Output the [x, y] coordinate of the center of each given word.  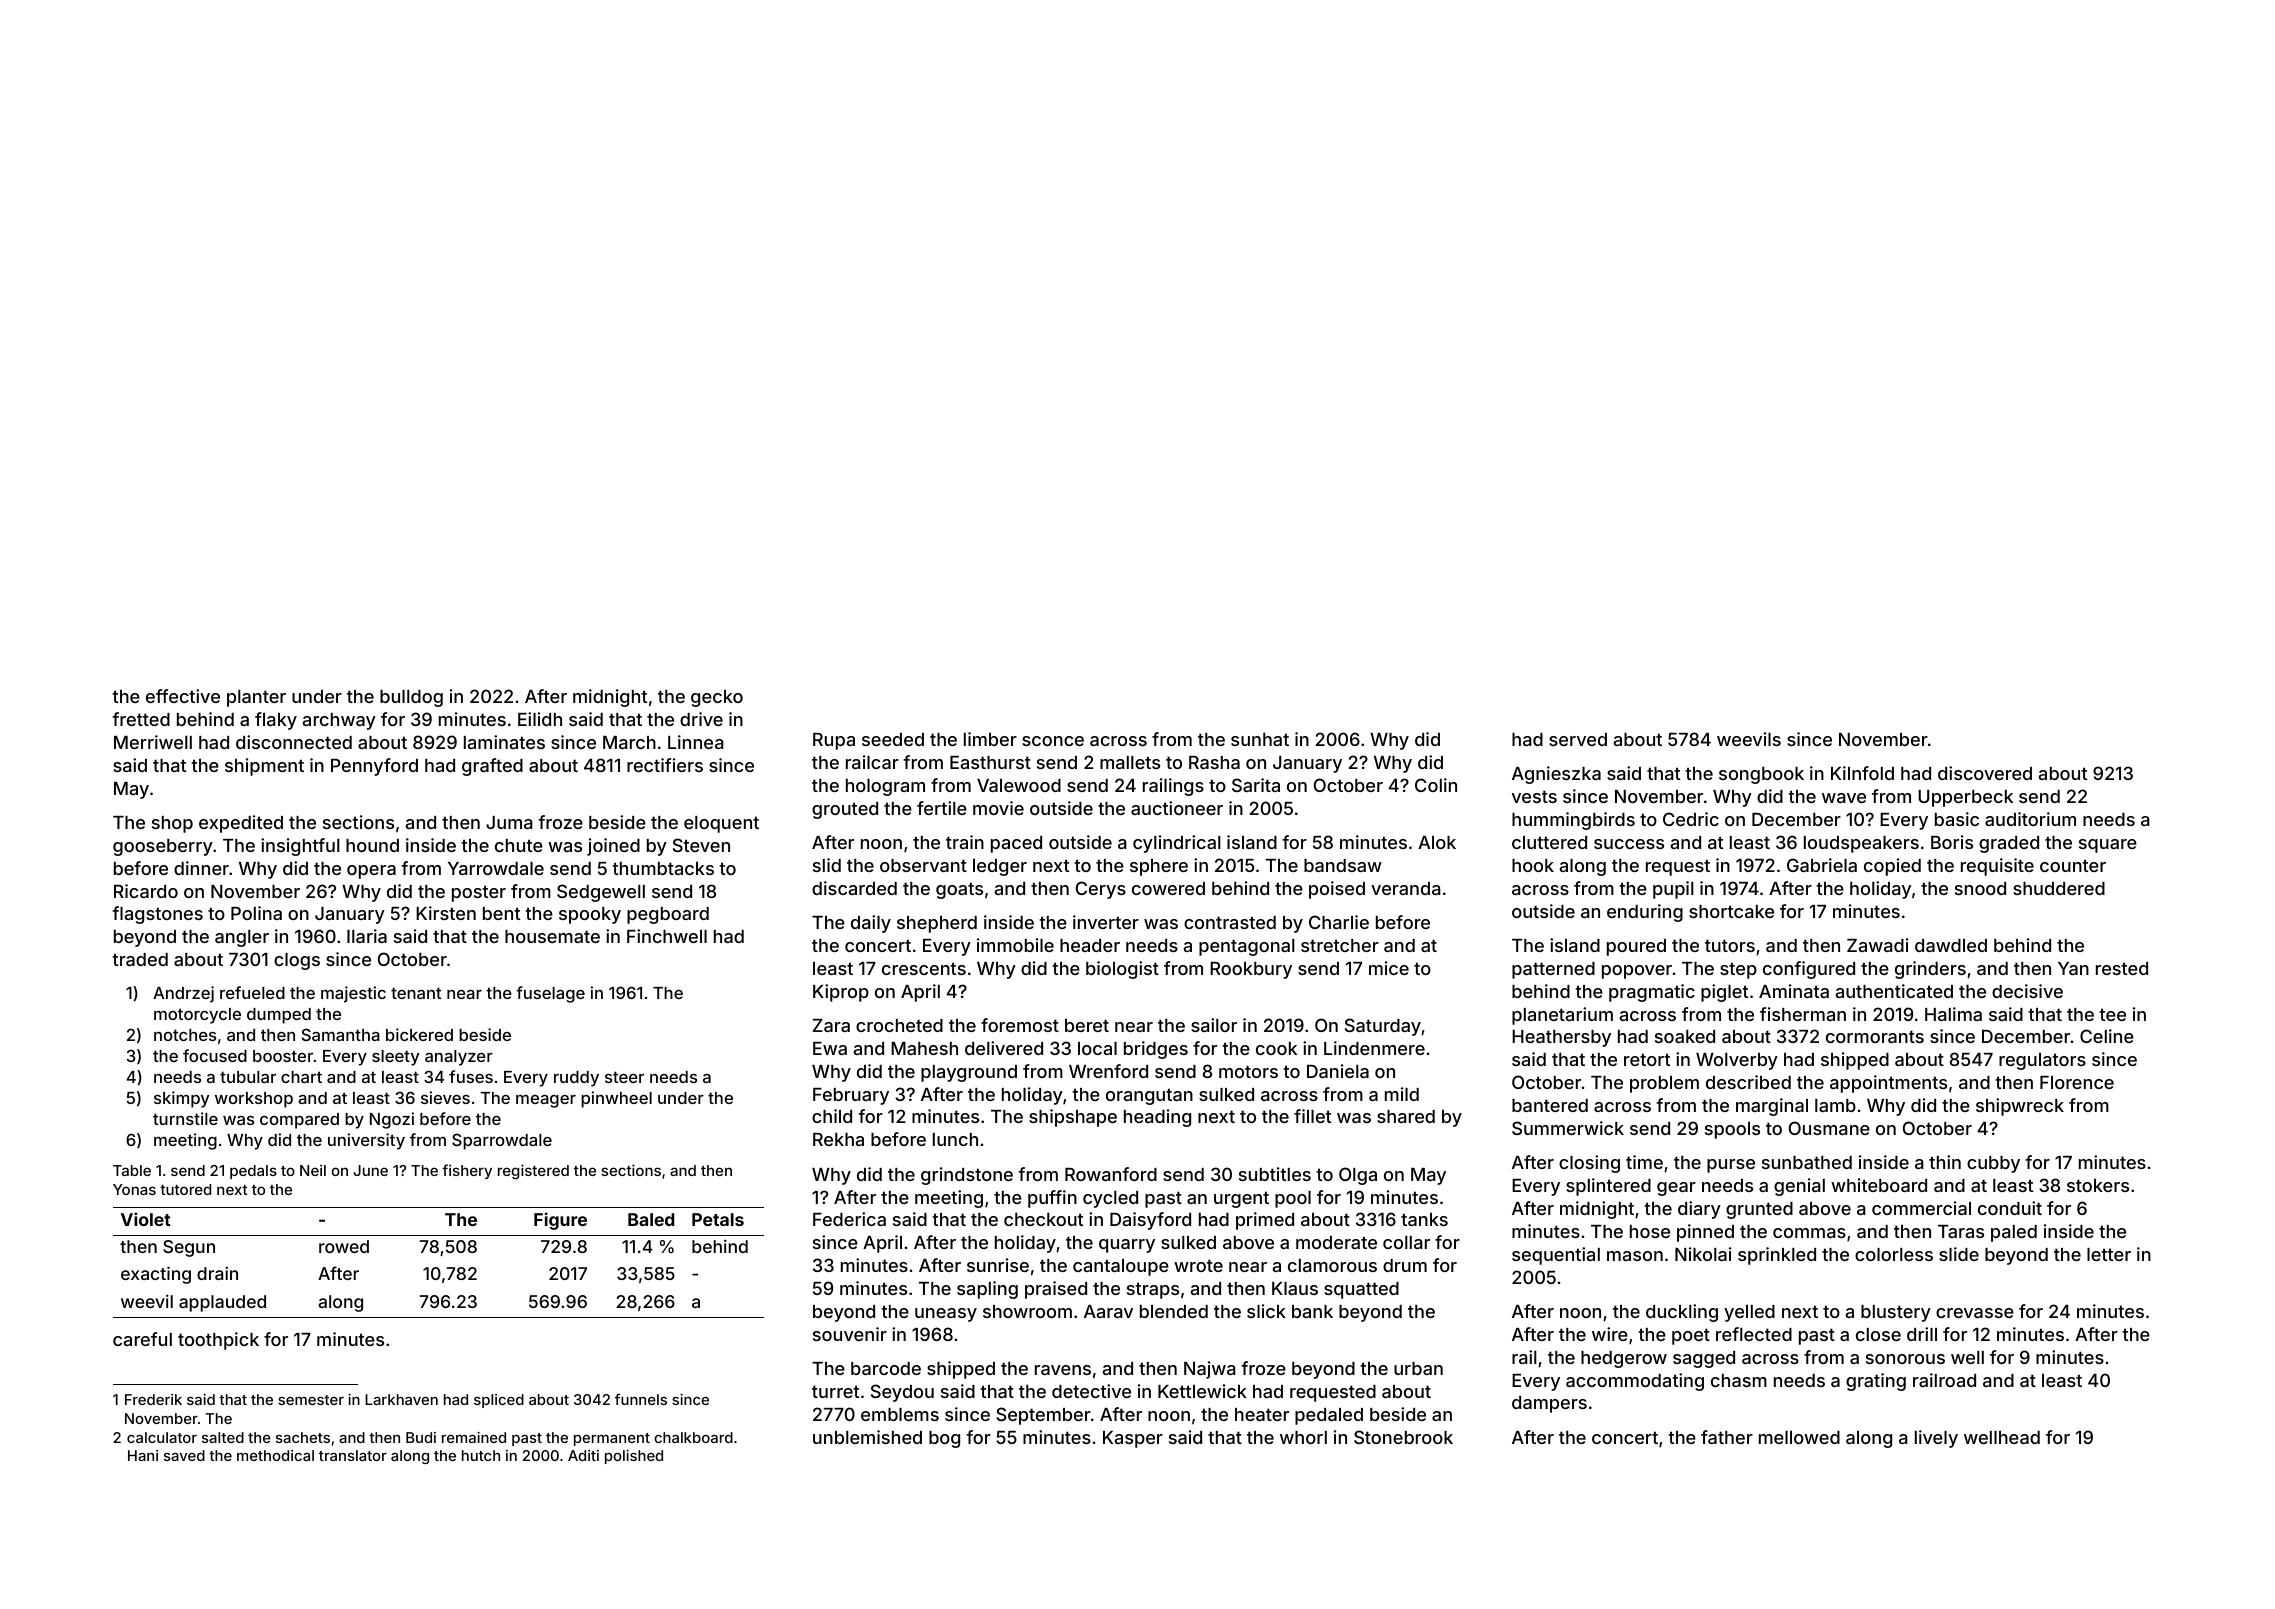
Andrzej [183, 994]
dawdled [1951, 945]
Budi [421, 1437]
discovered [1985, 773]
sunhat [1260, 739]
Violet [146, 1219]
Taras [1961, 1231]
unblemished [867, 1437]
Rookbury [1251, 970]
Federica [849, 1219]
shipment [264, 767]
